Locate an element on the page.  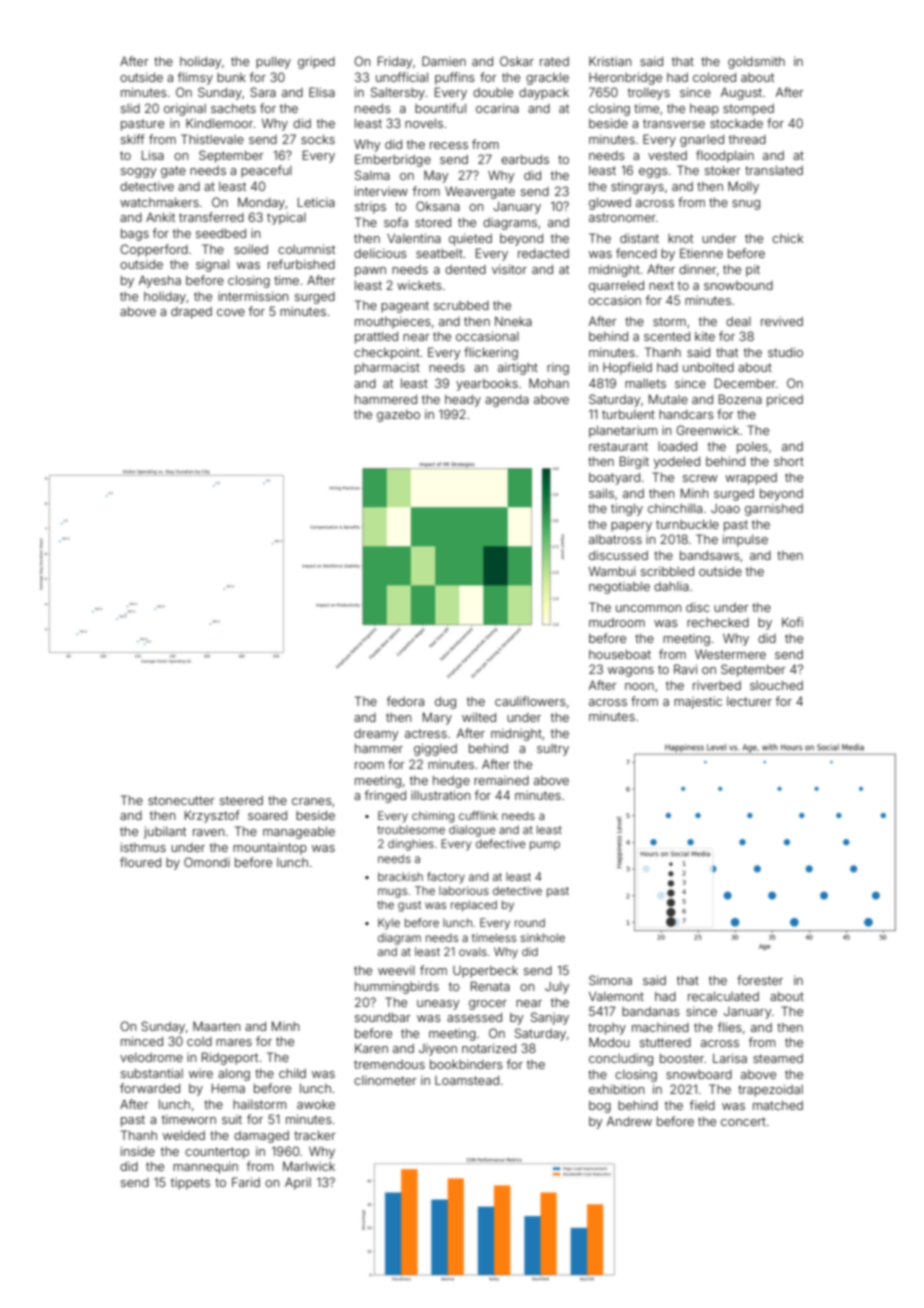
peaceful is located at coordinates (266, 171).
